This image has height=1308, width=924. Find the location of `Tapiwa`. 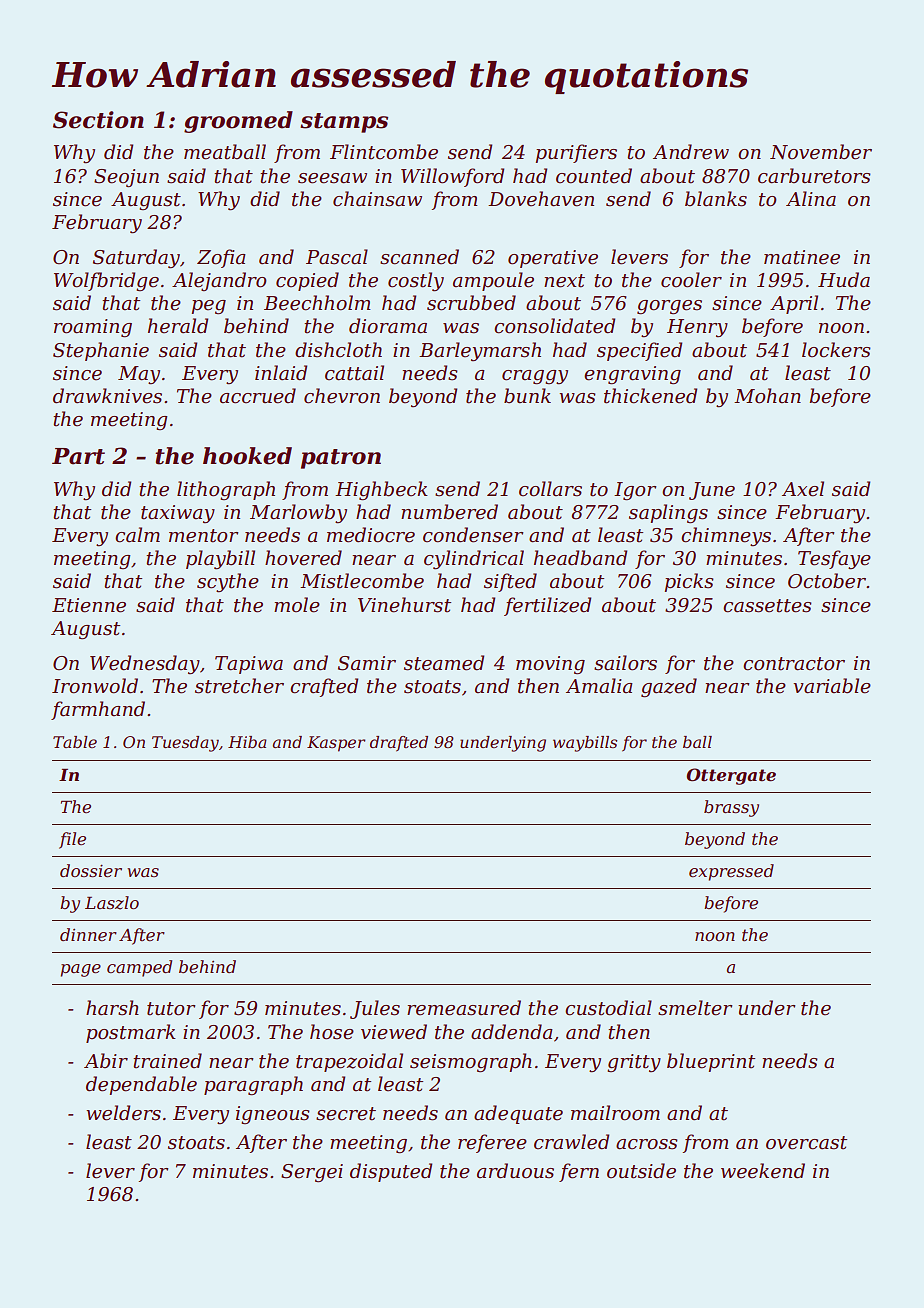

Tapiwa is located at coordinates (249, 665).
